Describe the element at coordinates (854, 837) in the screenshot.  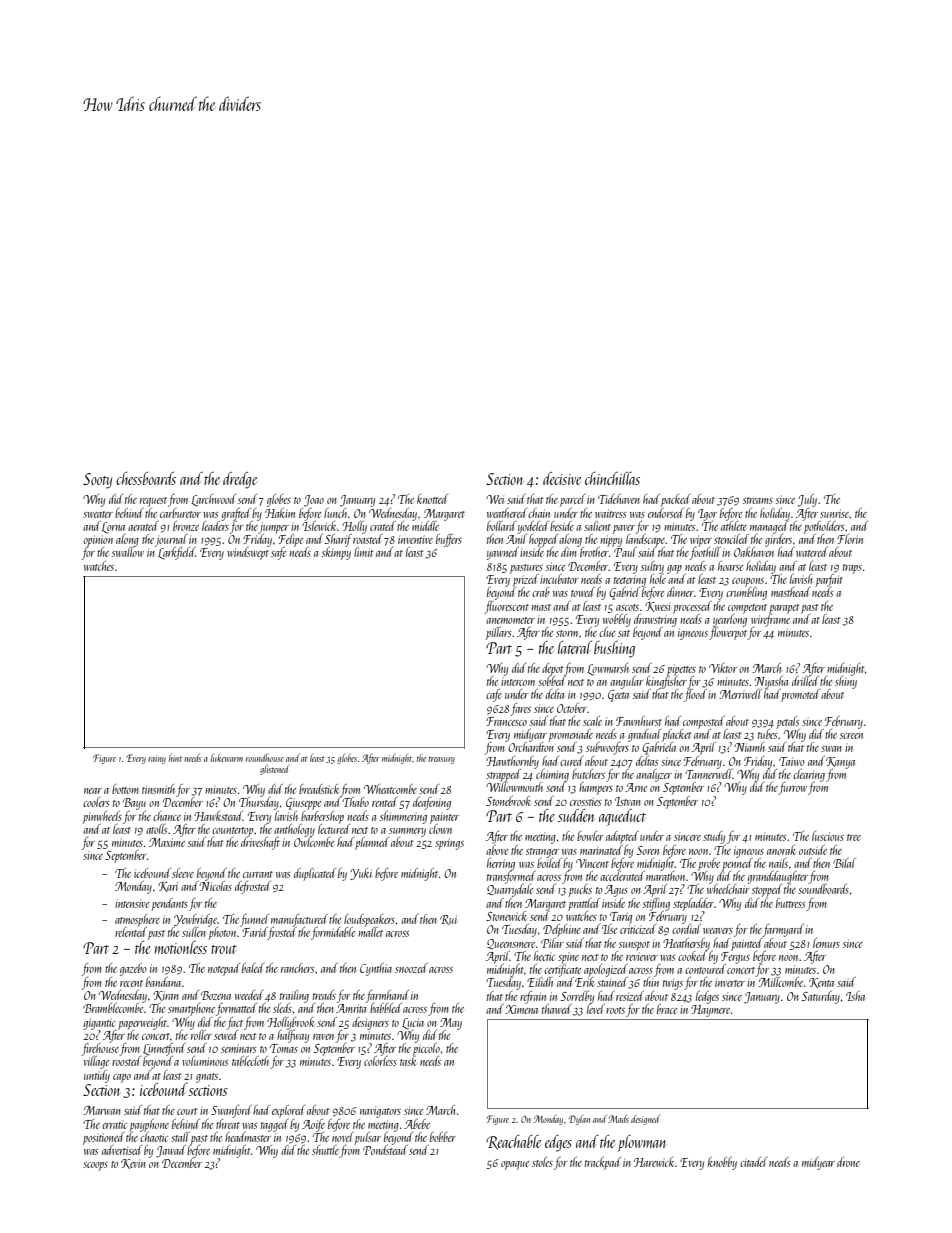
I see `tree` at that location.
